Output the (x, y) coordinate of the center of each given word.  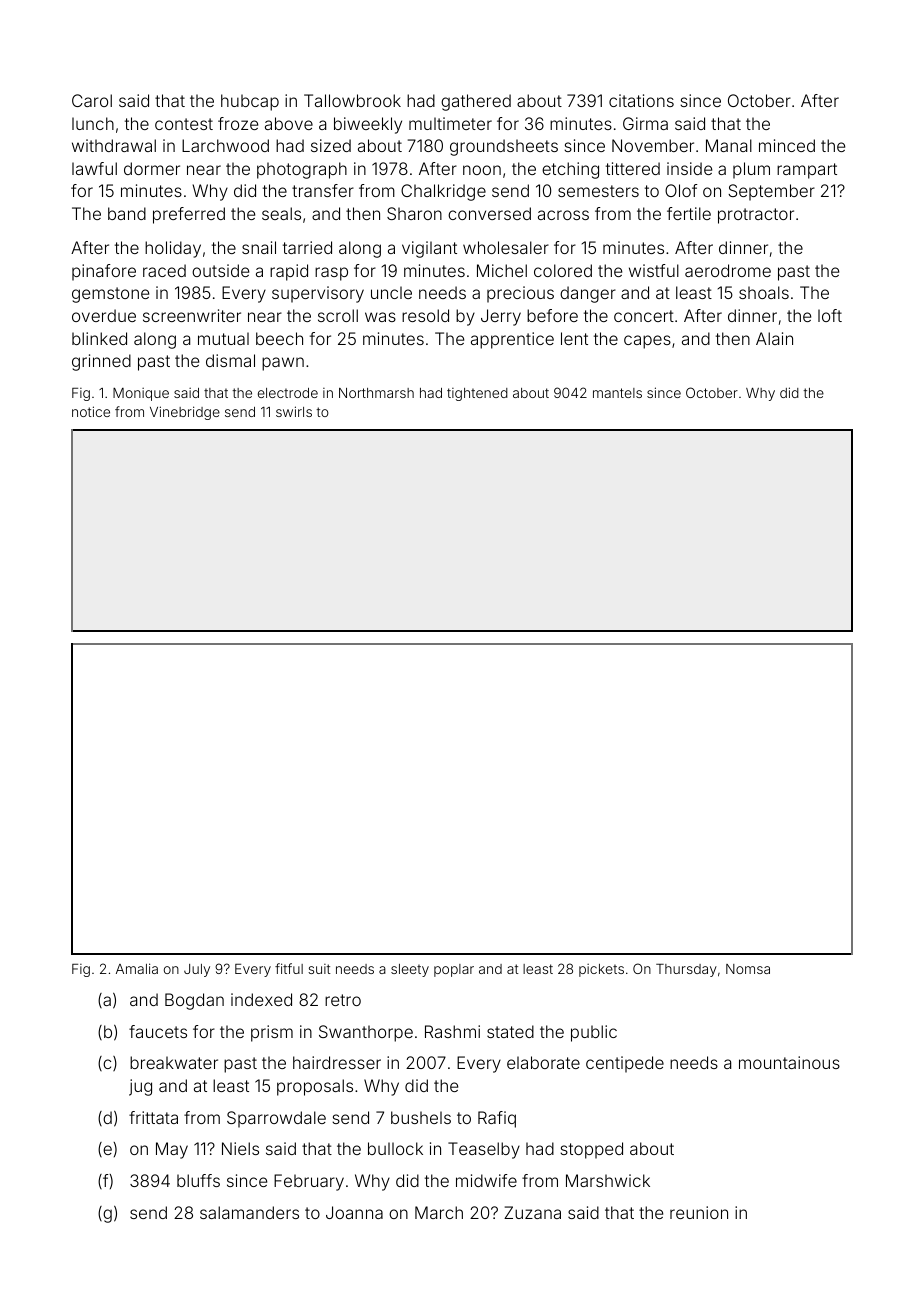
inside (689, 168)
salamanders (249, 1212)
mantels (617, 393)
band (127, 213)
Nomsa (748, 969)
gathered (476, 102)
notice (91, 411)
